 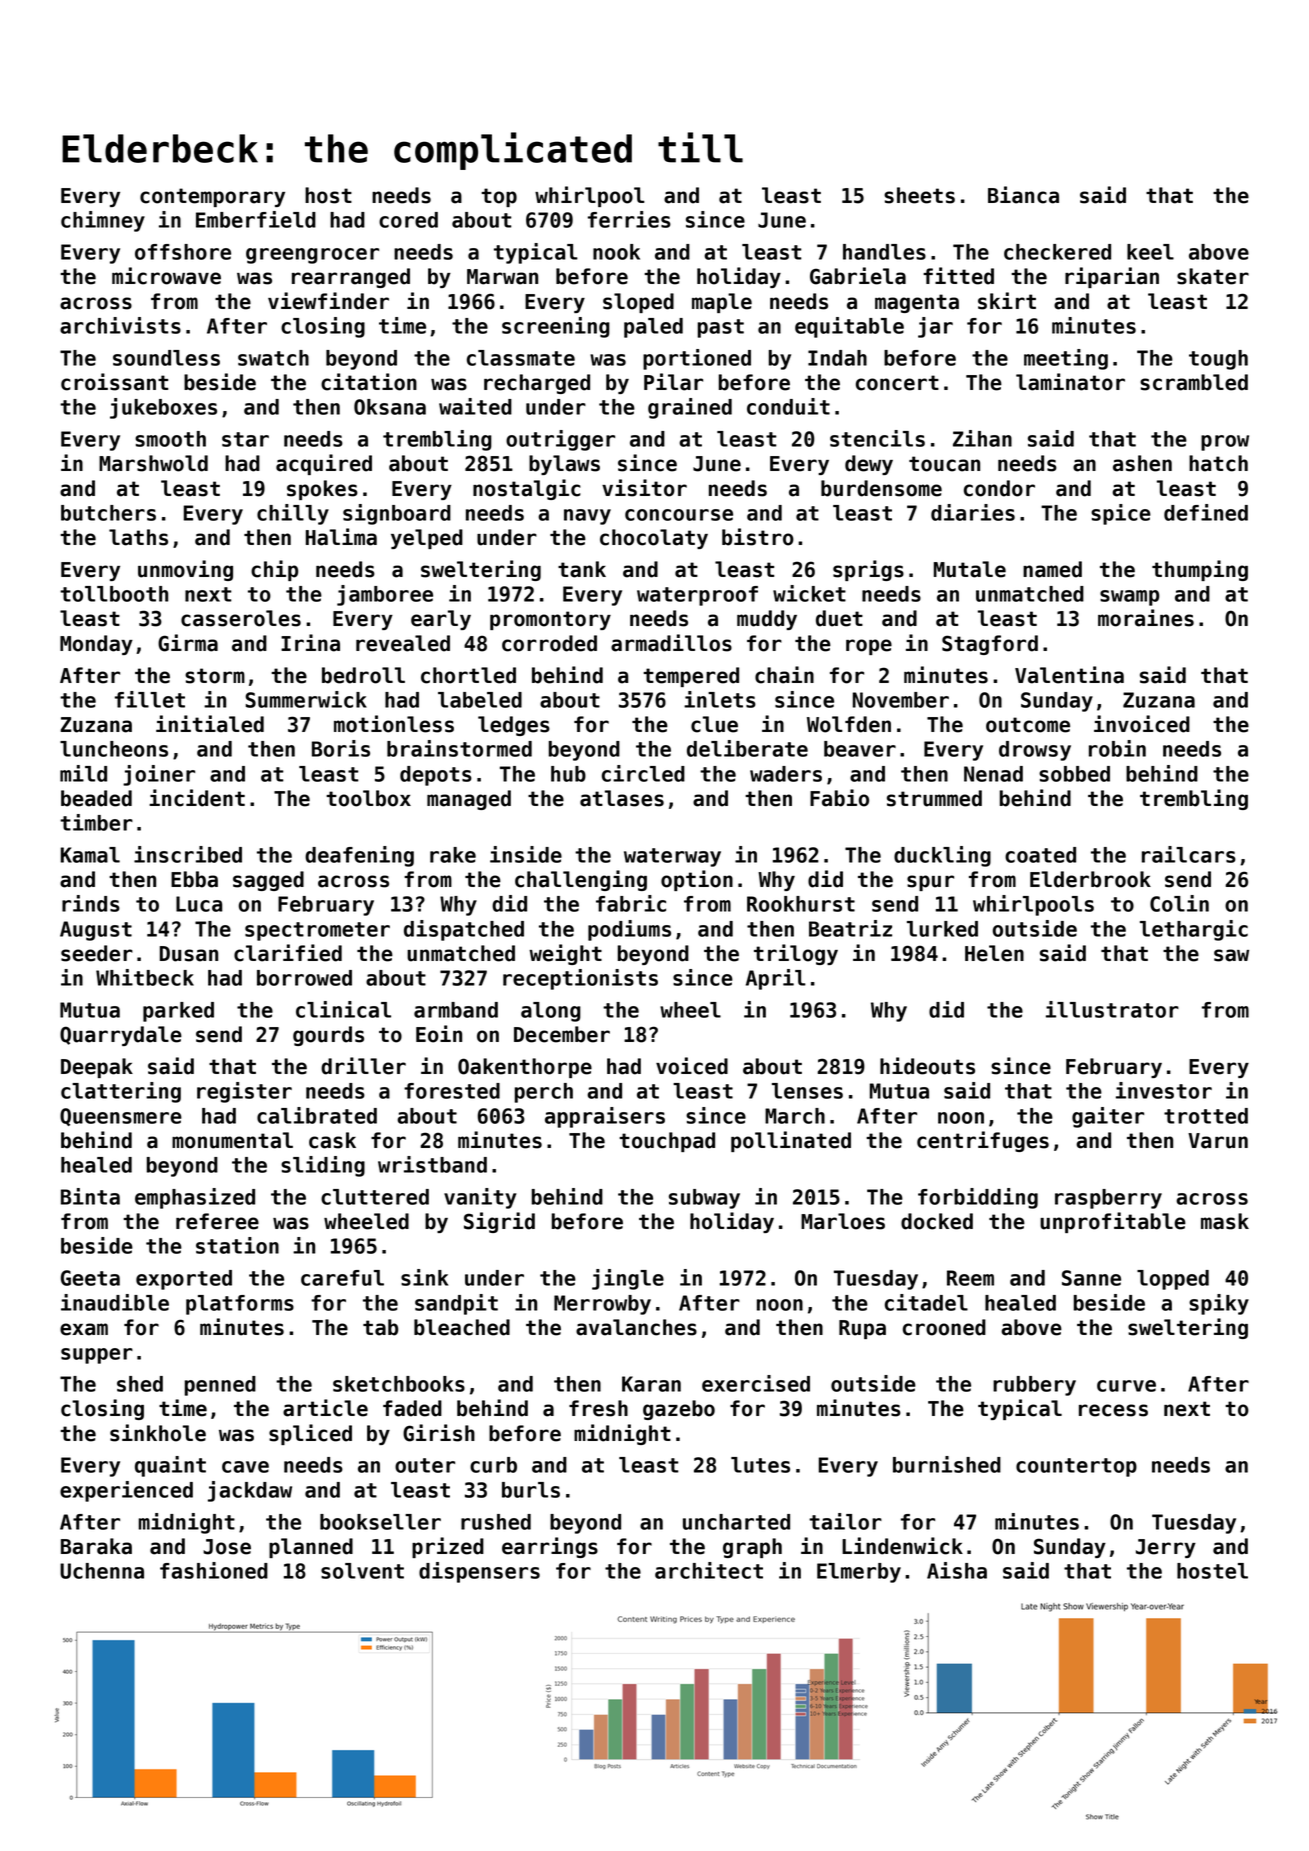 What do you see at coordinates (256, 219) in the screenshot?
I see `Emberfield` at bounding box center [256, 219].
